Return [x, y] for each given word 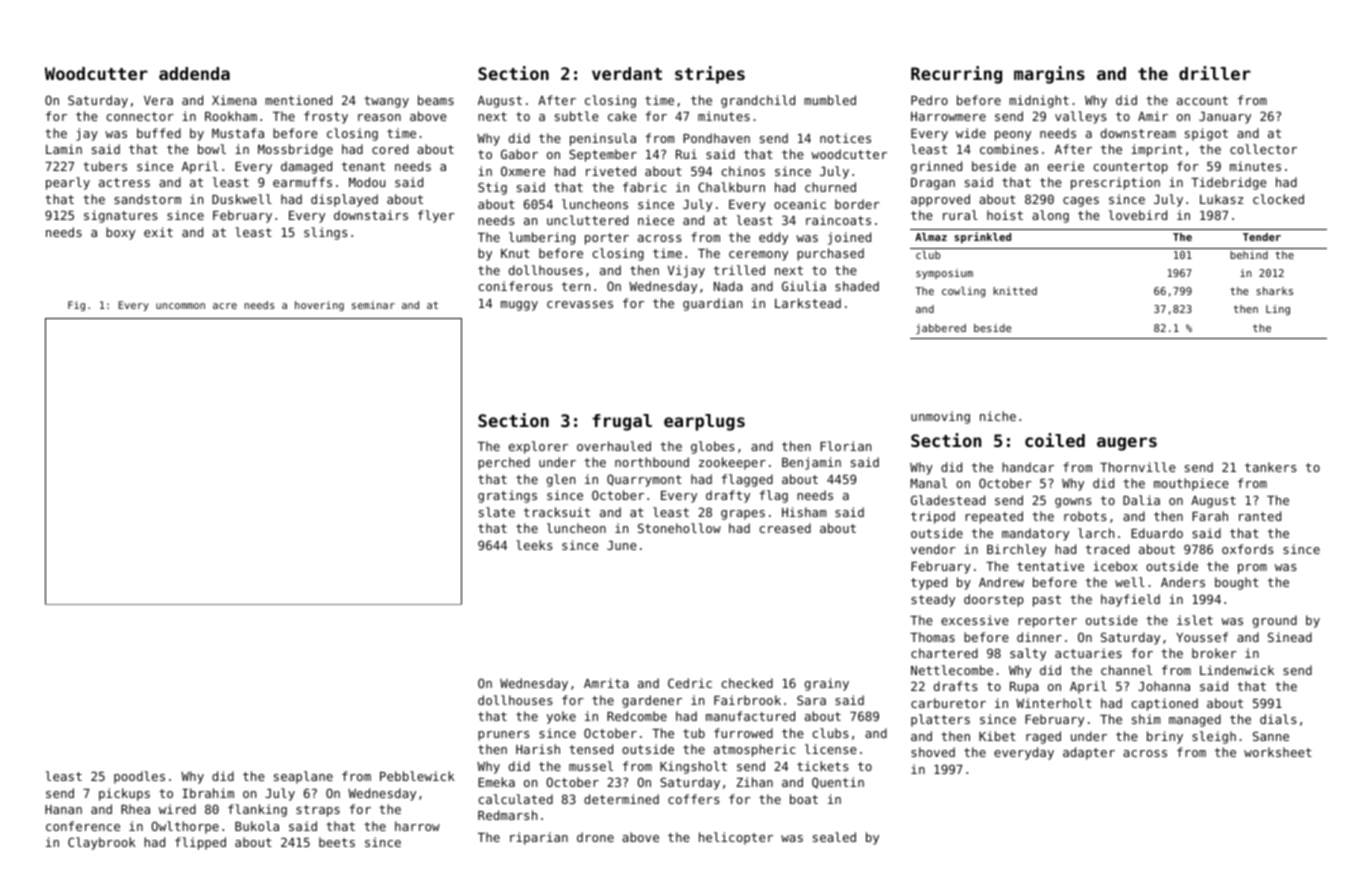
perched [504, 463]
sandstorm [147, 199]
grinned [936, 167]
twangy [386, 102]
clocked [1278, 199]
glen [561, 480]
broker [1214, 653]
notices [845, 138]
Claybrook [102, 843]
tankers [1270, 467]
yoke [561, 717]
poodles [139, 777]
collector [1263, 149]
